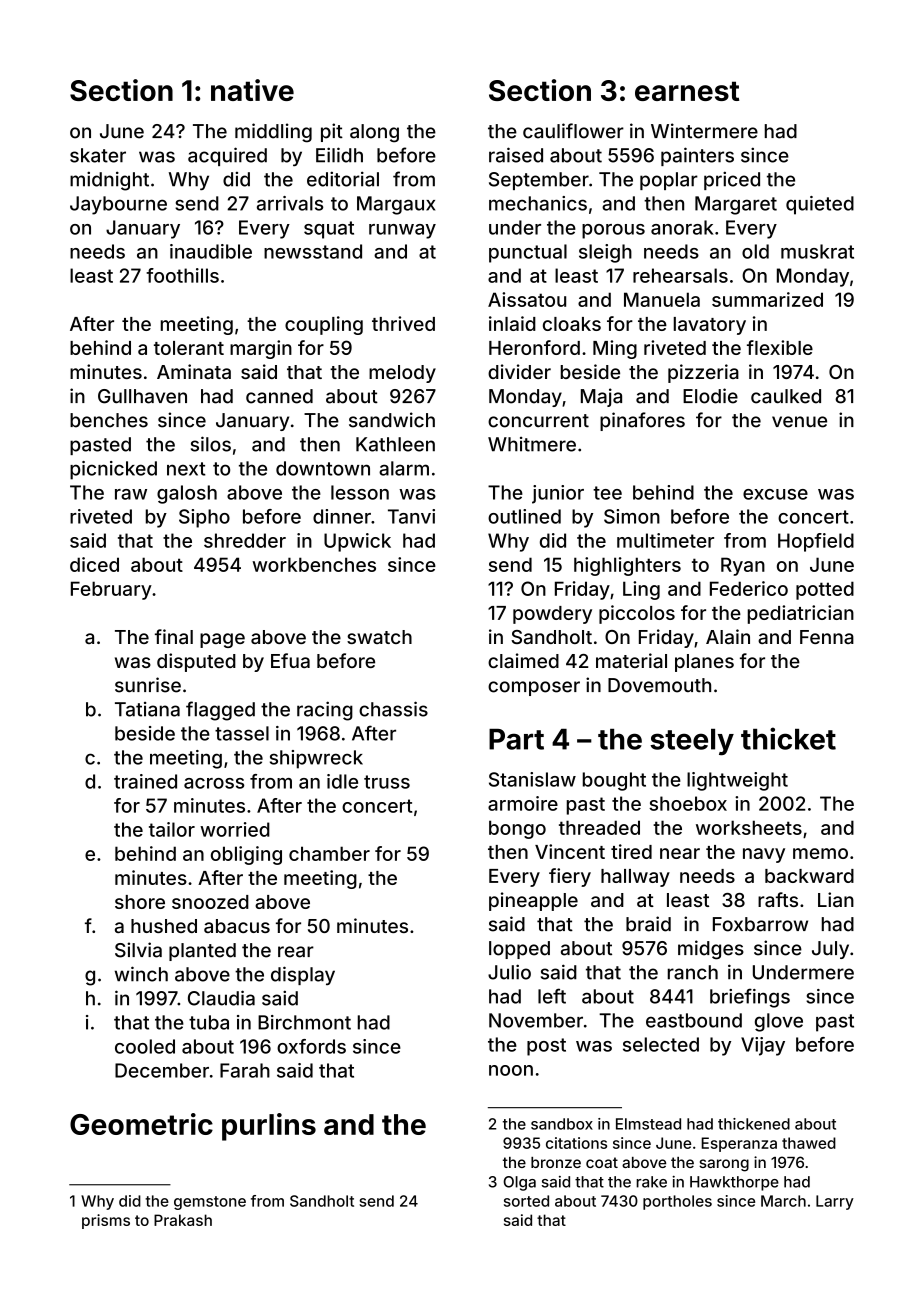  I want to click on flagged, so click(220, 711).
